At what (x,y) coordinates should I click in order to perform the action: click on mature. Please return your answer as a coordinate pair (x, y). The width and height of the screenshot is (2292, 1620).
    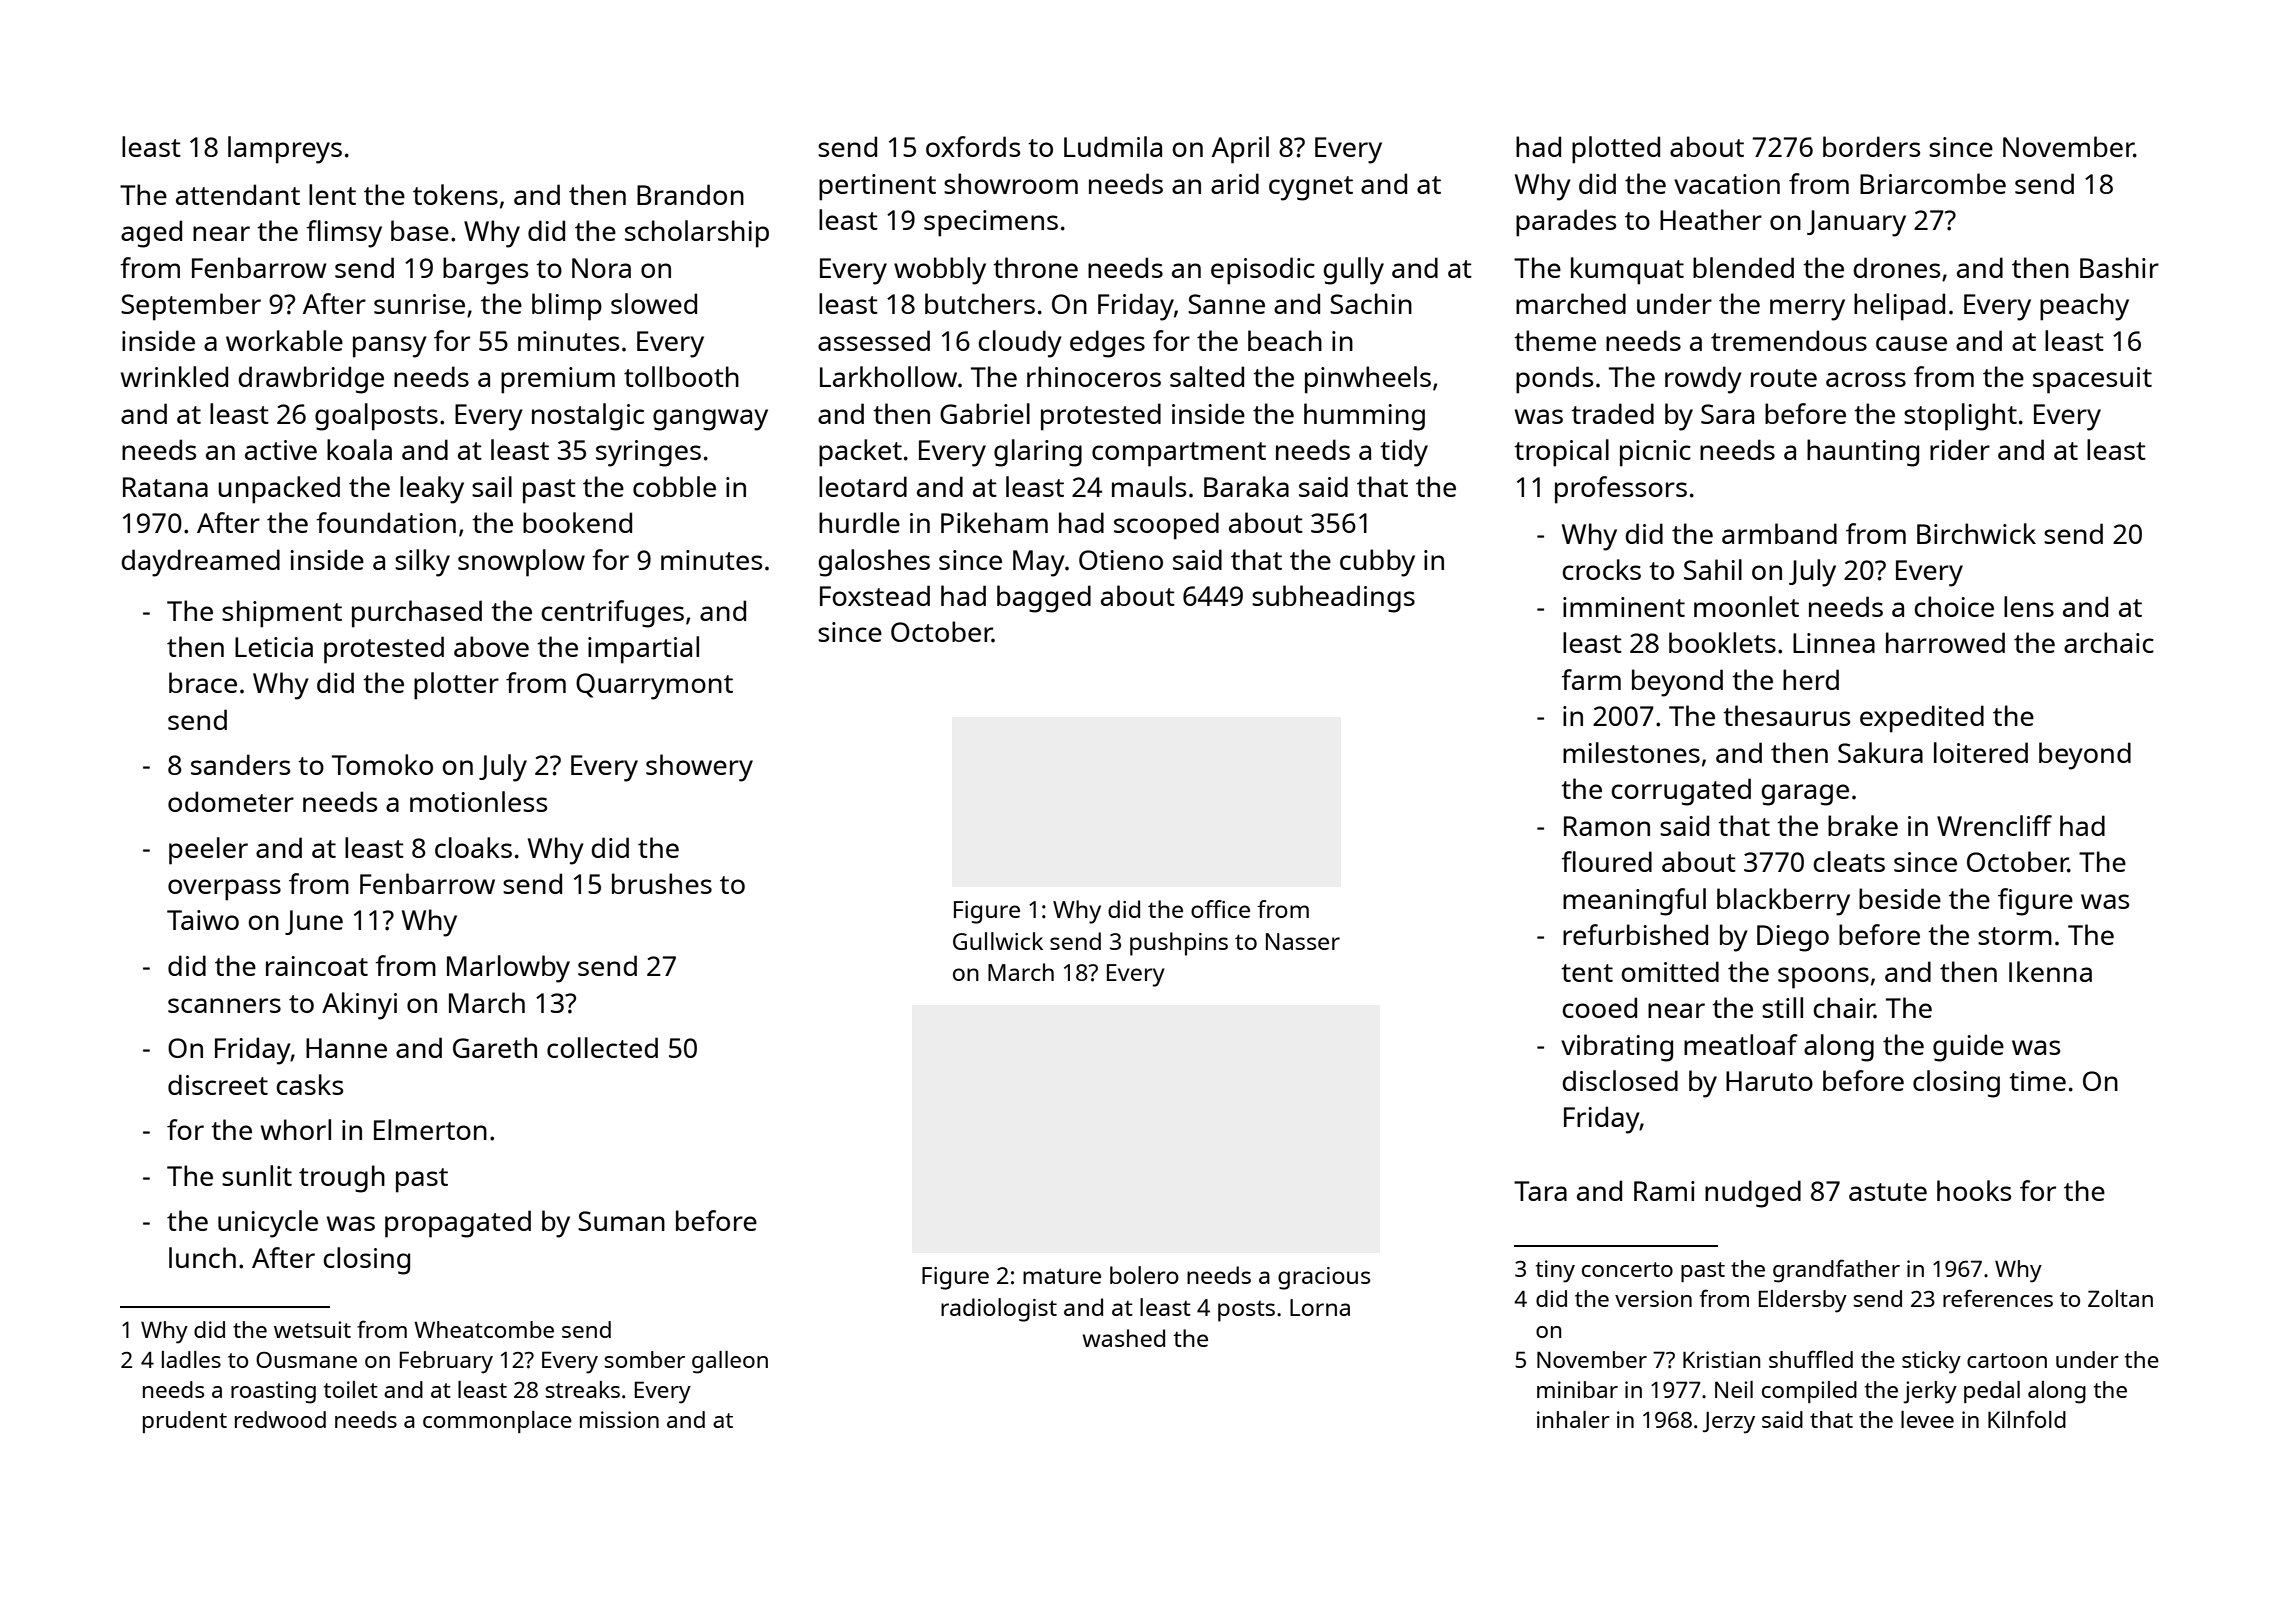
    Looking at the image, I should click on (1062, 1276).
